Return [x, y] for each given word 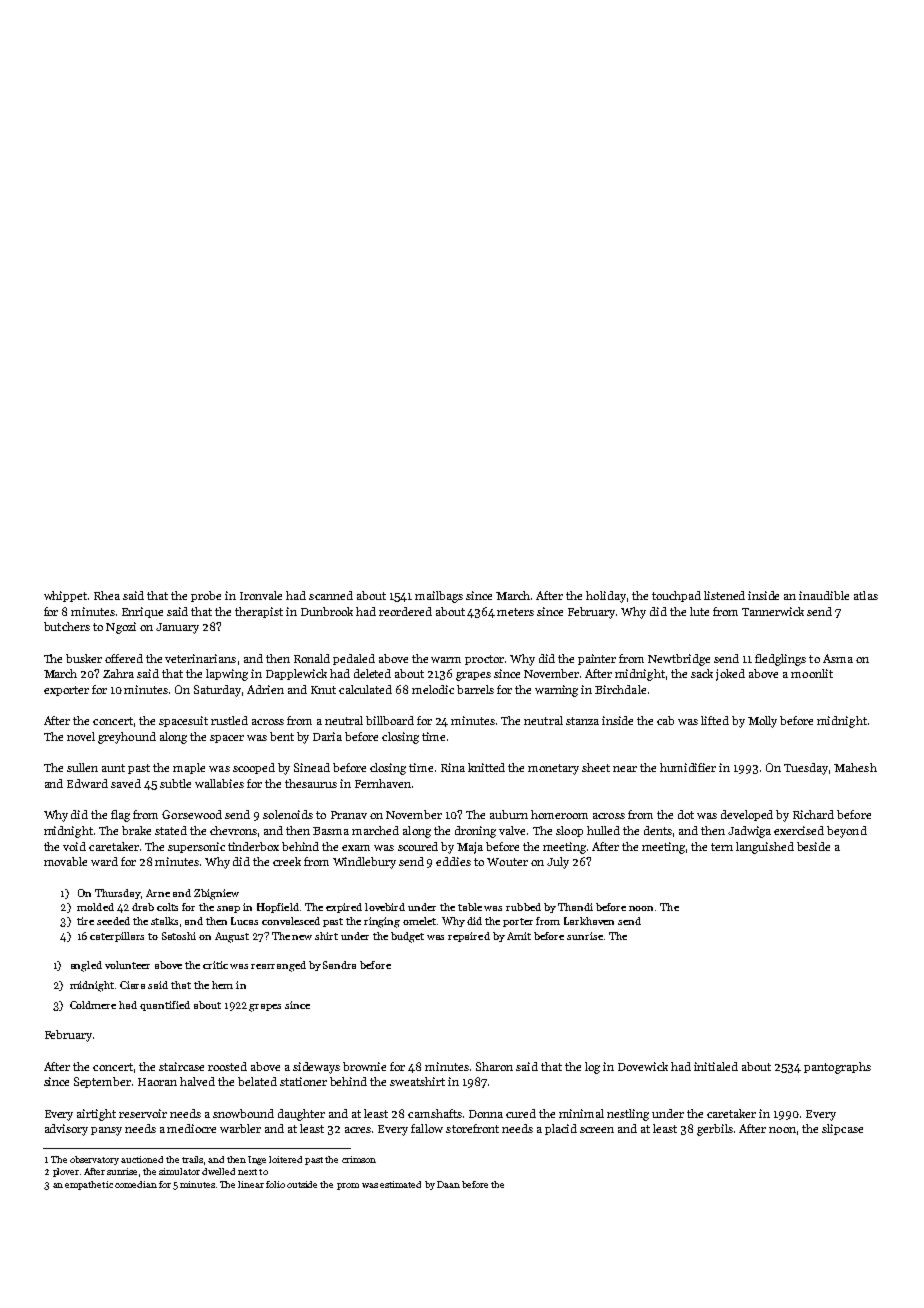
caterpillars [117, 937]
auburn [509, 814]
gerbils [715, 1130]
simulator [179, 1171]
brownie [364, 1066]
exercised [799, 830]
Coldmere [93, 1005]
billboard [390, 720]
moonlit [812, 673]
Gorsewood [192, 814]
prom [348, 1186]
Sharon [494, 1066]
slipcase [842, 1129]
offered [124, 658]
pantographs [837, 1068]
